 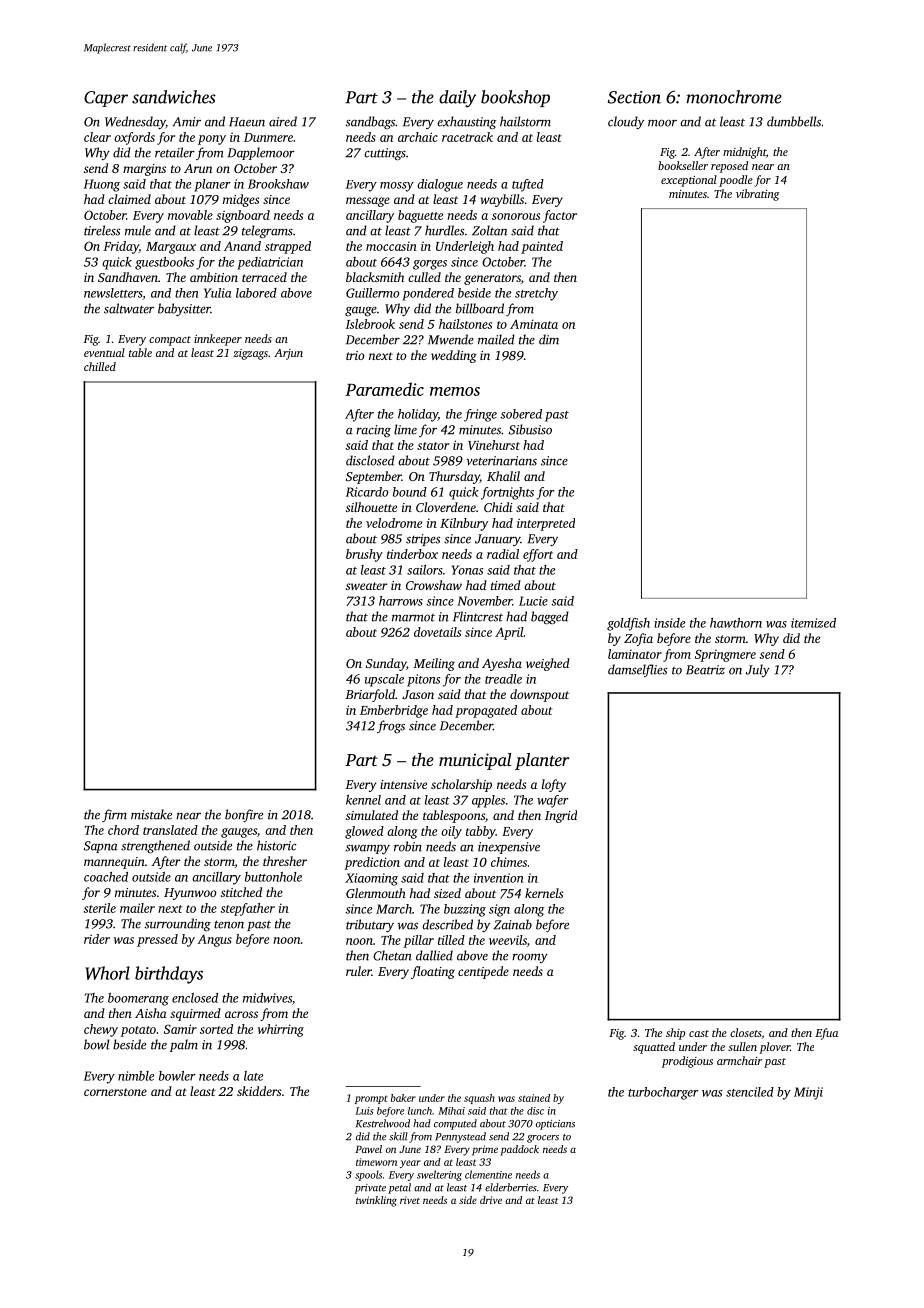 I want to click on cornerstone, so click(x=115, y=1092).
